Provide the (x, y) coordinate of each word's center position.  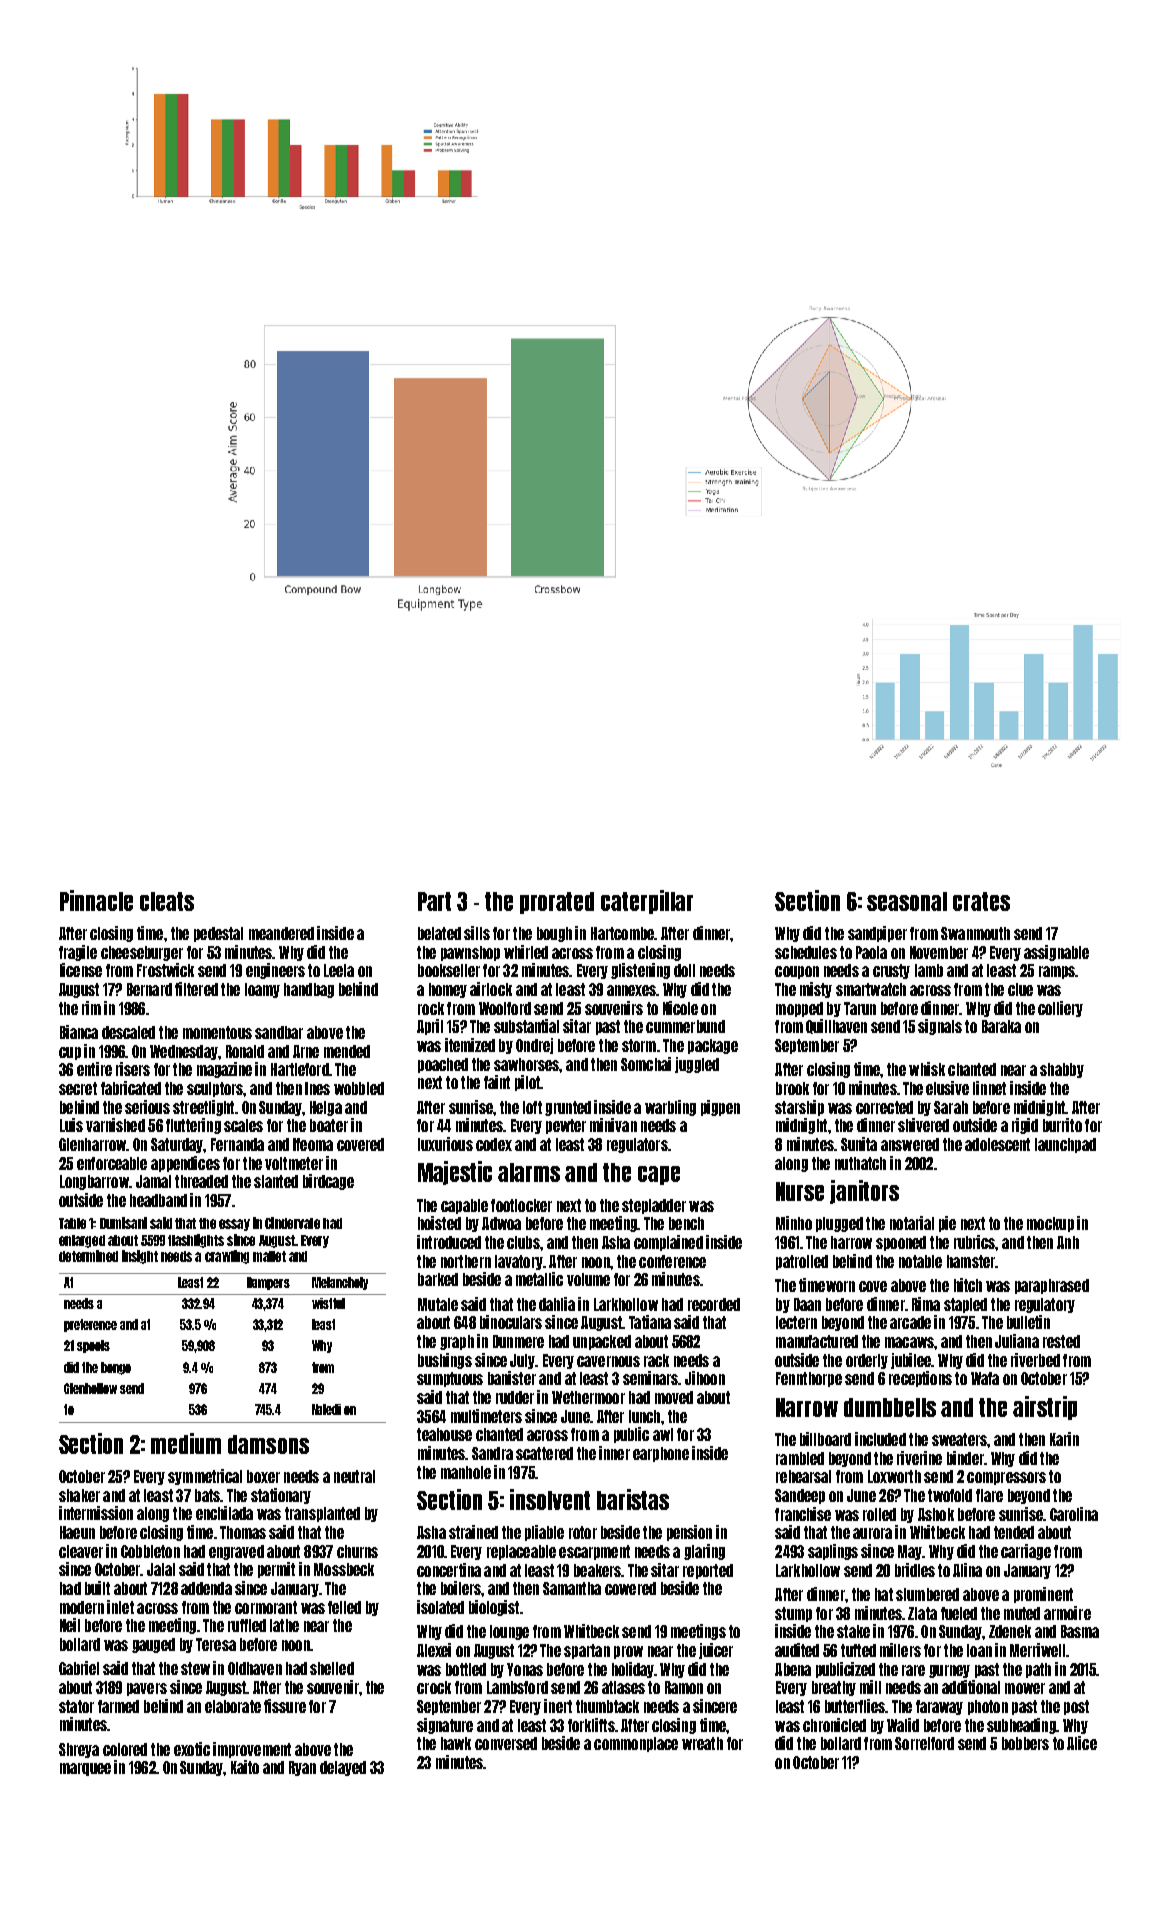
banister (512, 1378)
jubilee (911, 1361)
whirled (526, 952)
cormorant (266, 1607)
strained (473, 1532)
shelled (332, 1668)
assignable (1056, 953)
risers (133, 1069)
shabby (1062, 1070)
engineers (275, 971)
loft (532, 1107)
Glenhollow (90, 1388)
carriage (1026, 1552)
